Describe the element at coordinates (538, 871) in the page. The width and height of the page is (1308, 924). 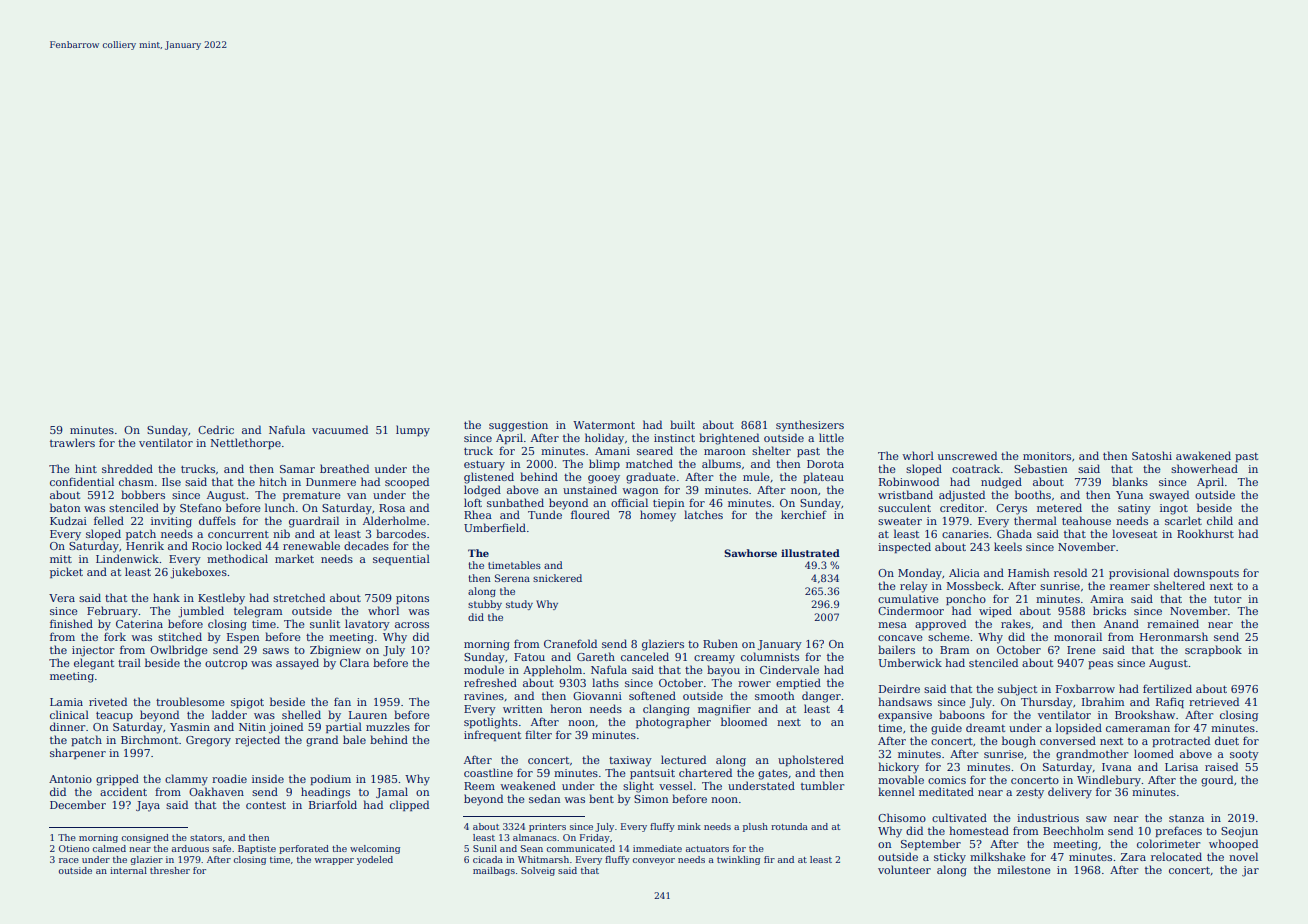
I see `Solveig` at that location.
